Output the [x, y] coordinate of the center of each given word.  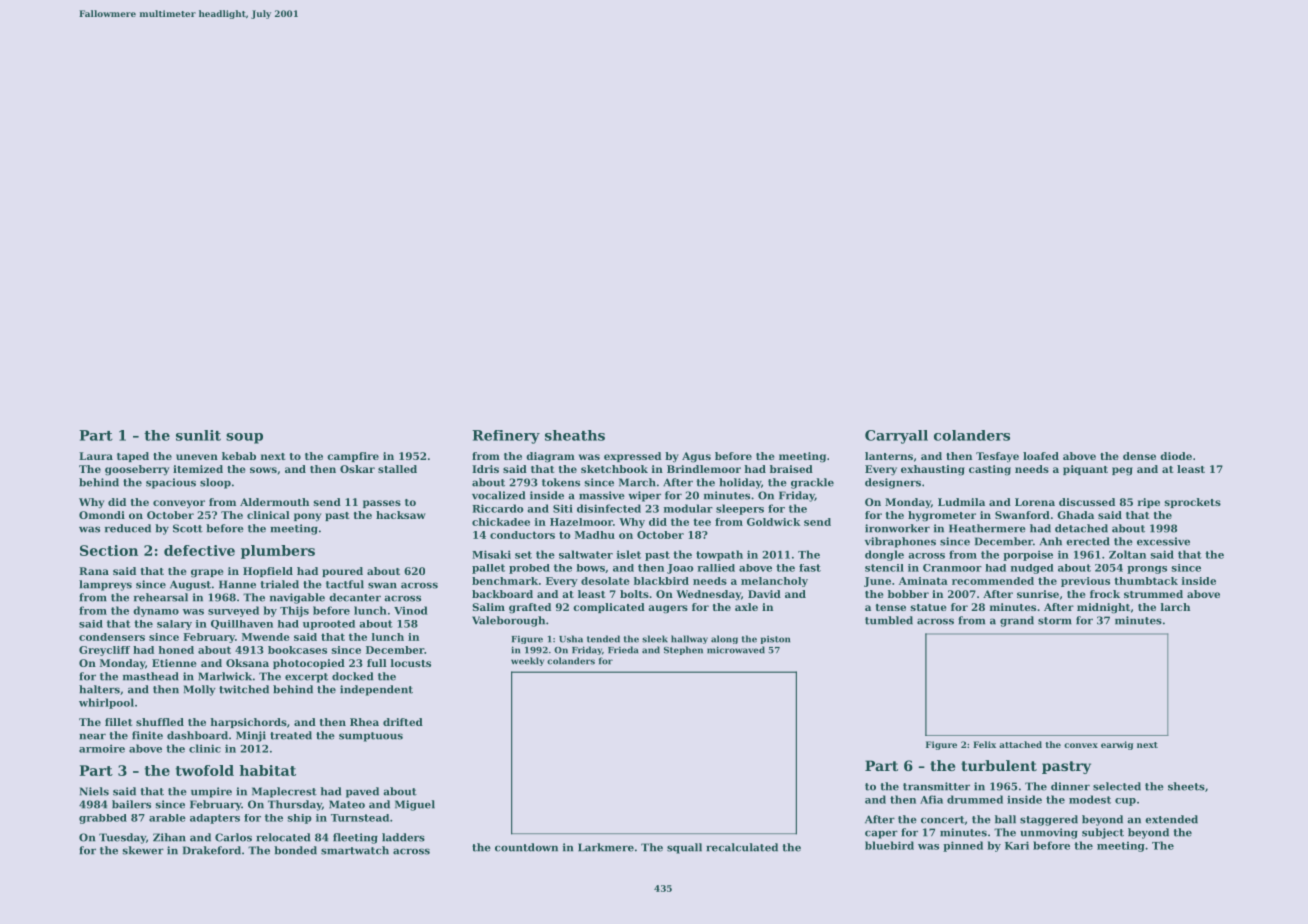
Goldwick [773, 522]
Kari [1017, 845]
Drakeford [212, 850]
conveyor [179, 504]
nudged [1032, 569]
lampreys [105, 585]
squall [684, 848]
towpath [719, 555]
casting [990, 470]
